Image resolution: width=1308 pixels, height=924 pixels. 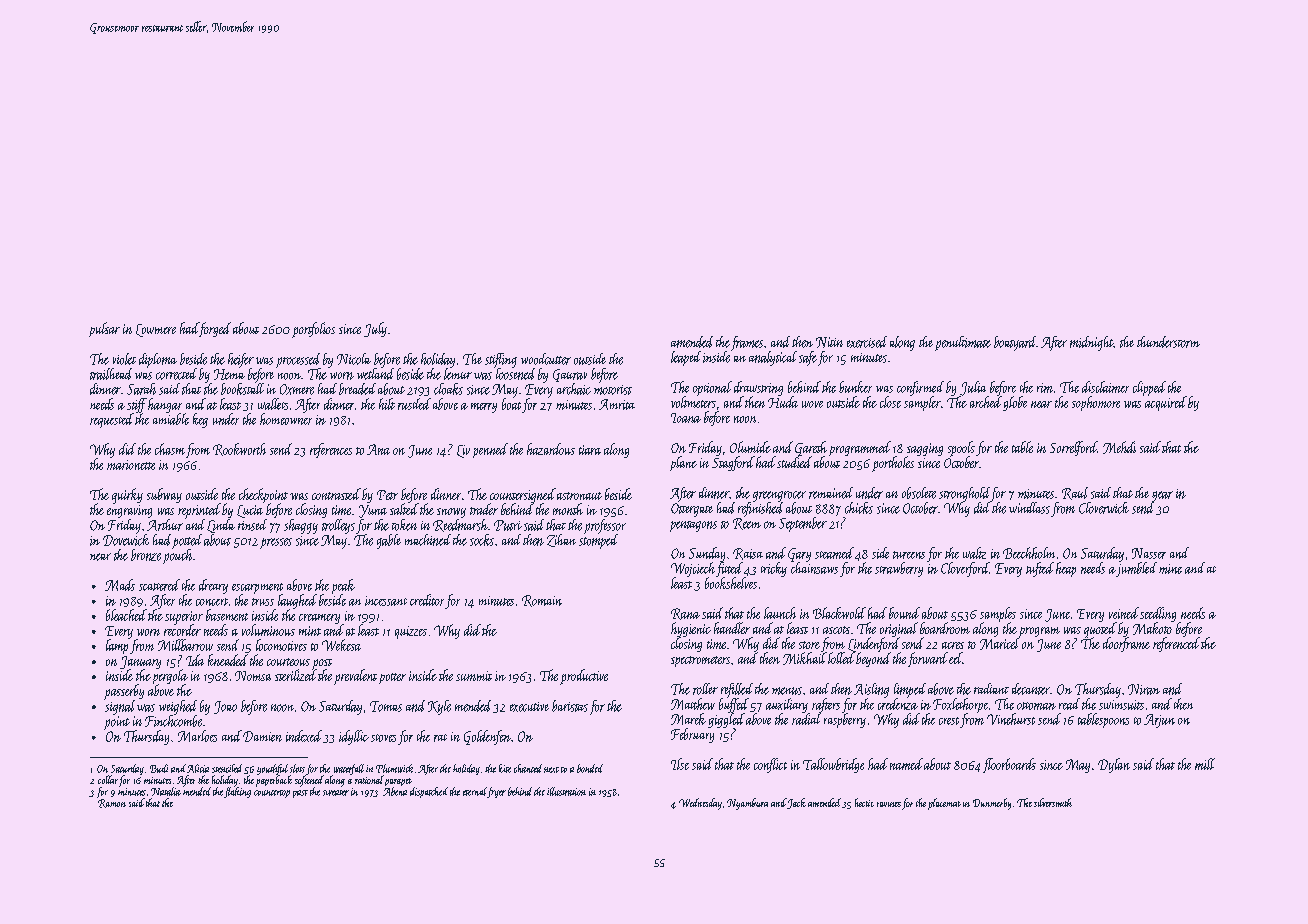 I want to click on collar, so click(x=108, y=779).
